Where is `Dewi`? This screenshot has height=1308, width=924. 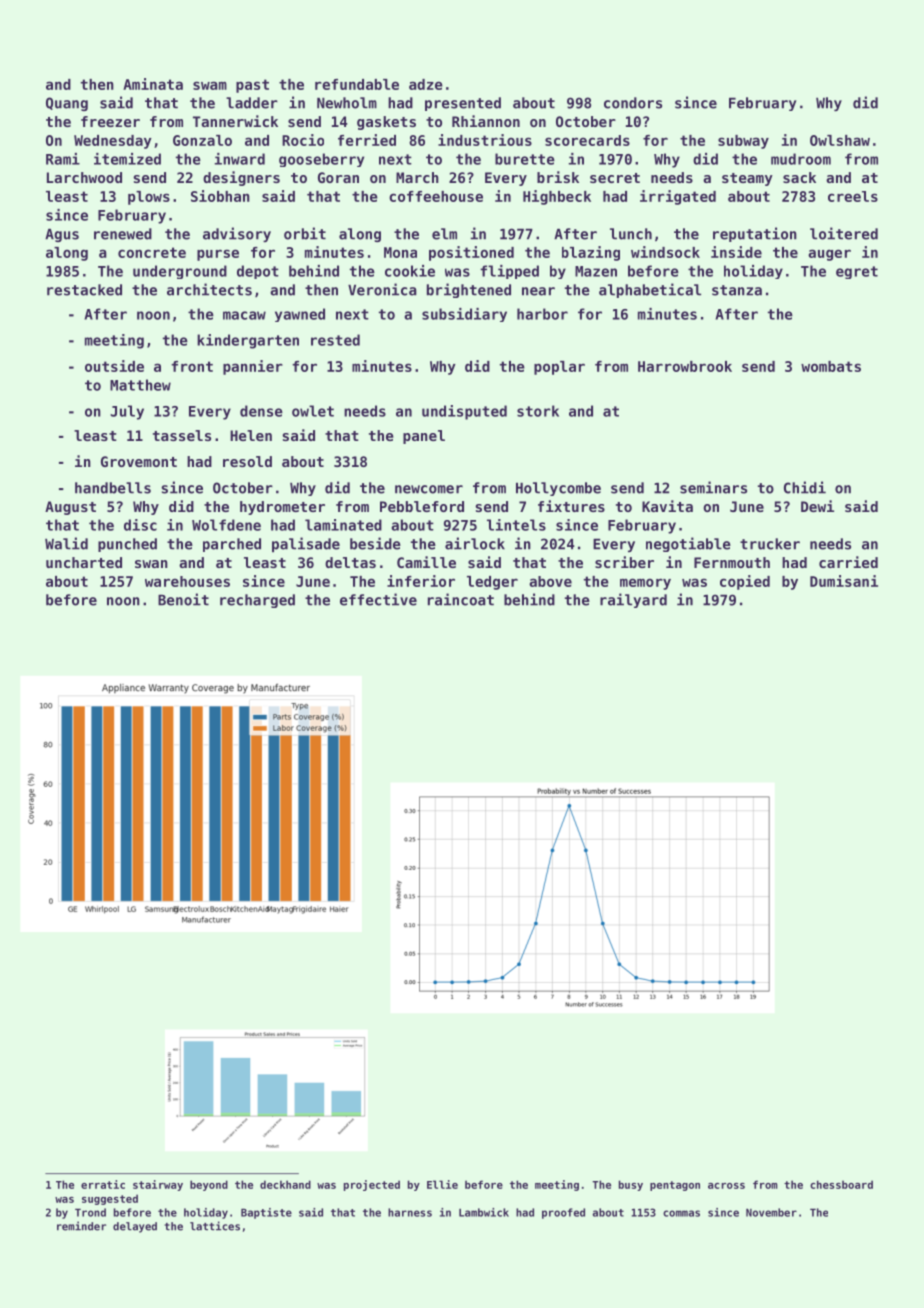
Dewi is located at coordinates (817, 506).
